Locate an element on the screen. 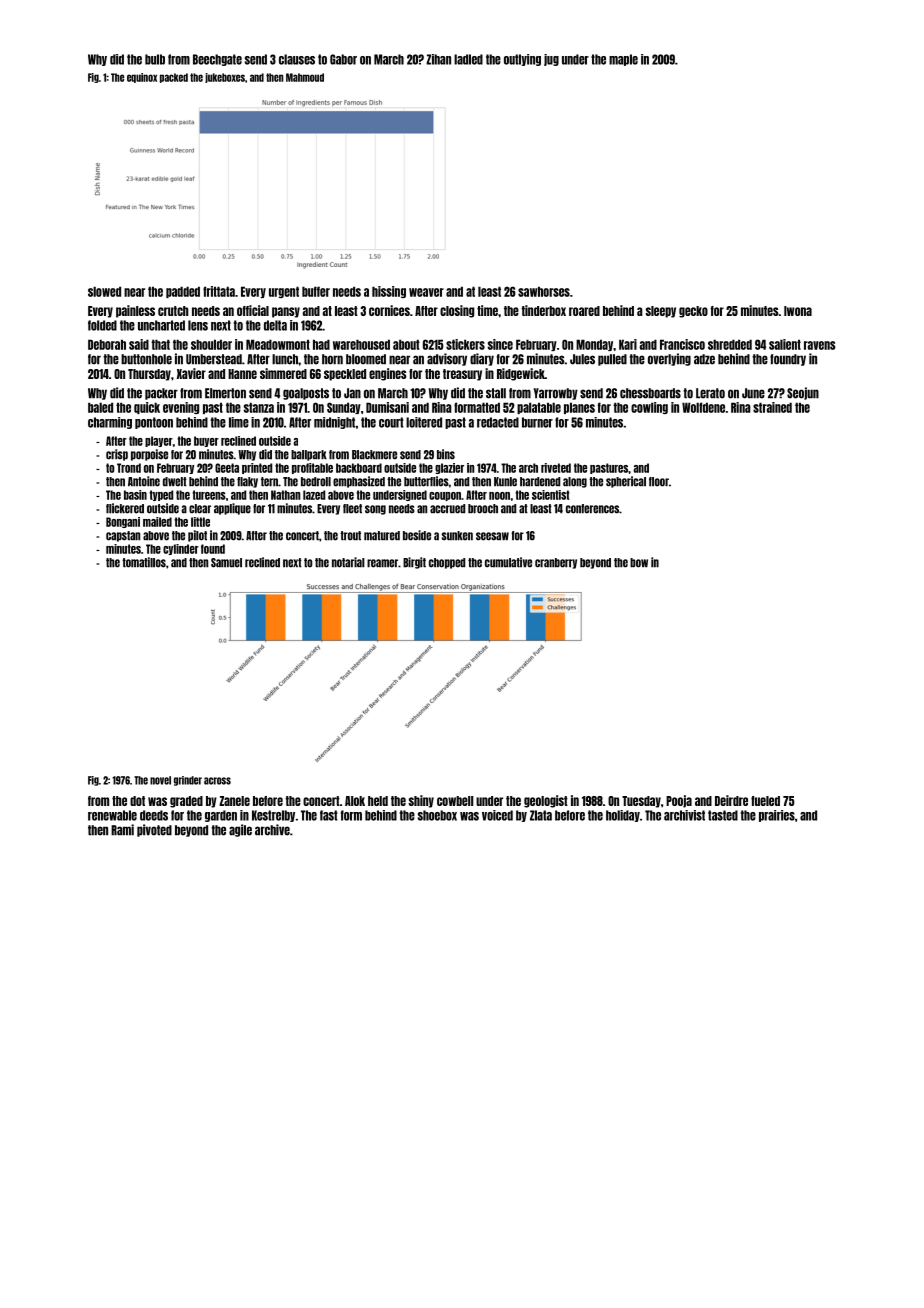 This screenshot has height=1308, width=924. roared is located at coordinates (584, 311).
